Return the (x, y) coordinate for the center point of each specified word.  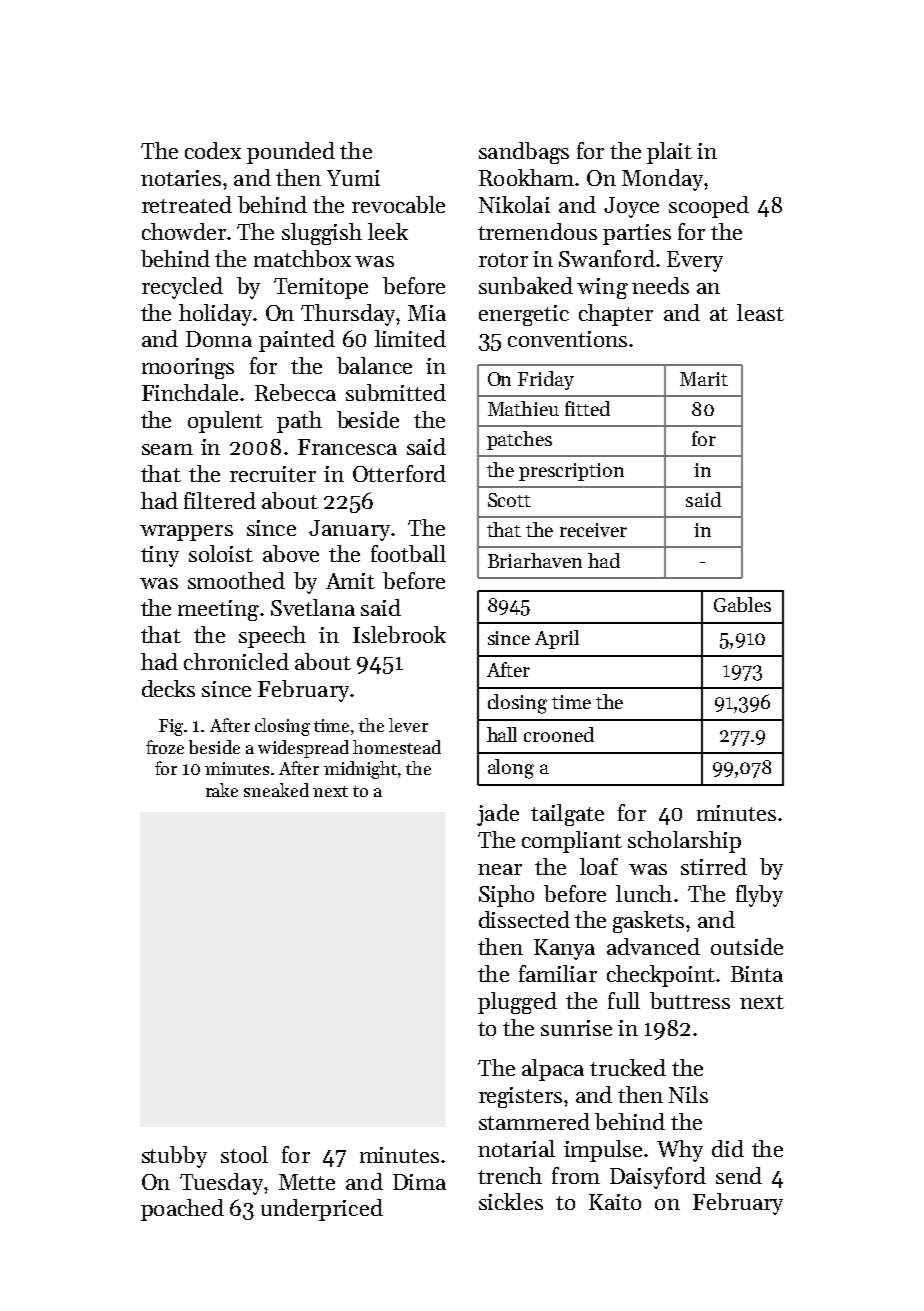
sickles (511, 1201)
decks (168, 688)
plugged (517, 1003)
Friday (546, 380)
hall (502, 734)
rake (222, 790)
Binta (757, 974)
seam (167, 449)
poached (182, 1210)
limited (410, 338)
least (760, 312)
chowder (184, 231)
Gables (742, 604)
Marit (704, 379)
